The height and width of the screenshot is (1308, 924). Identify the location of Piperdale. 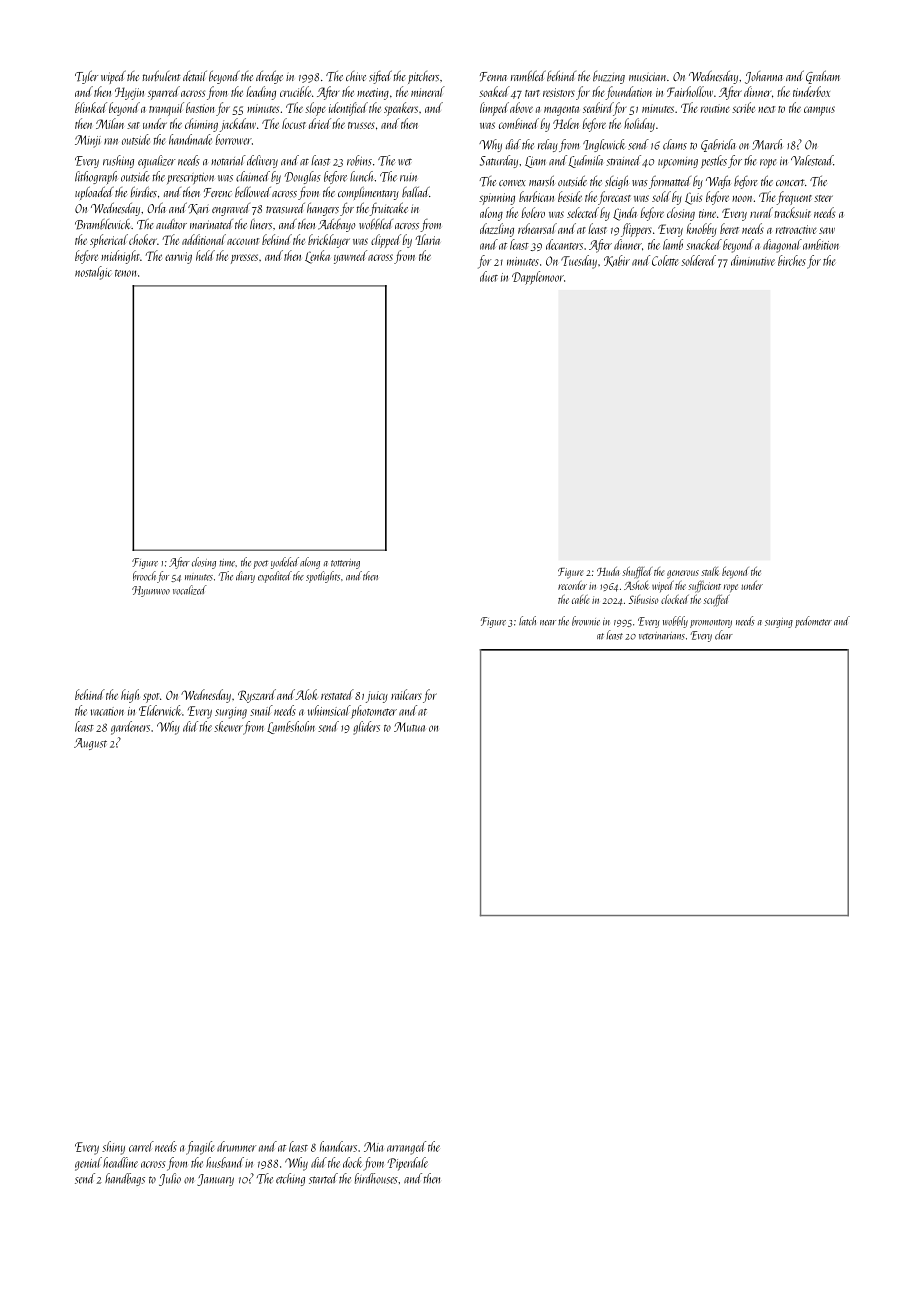
(407, 1164).
